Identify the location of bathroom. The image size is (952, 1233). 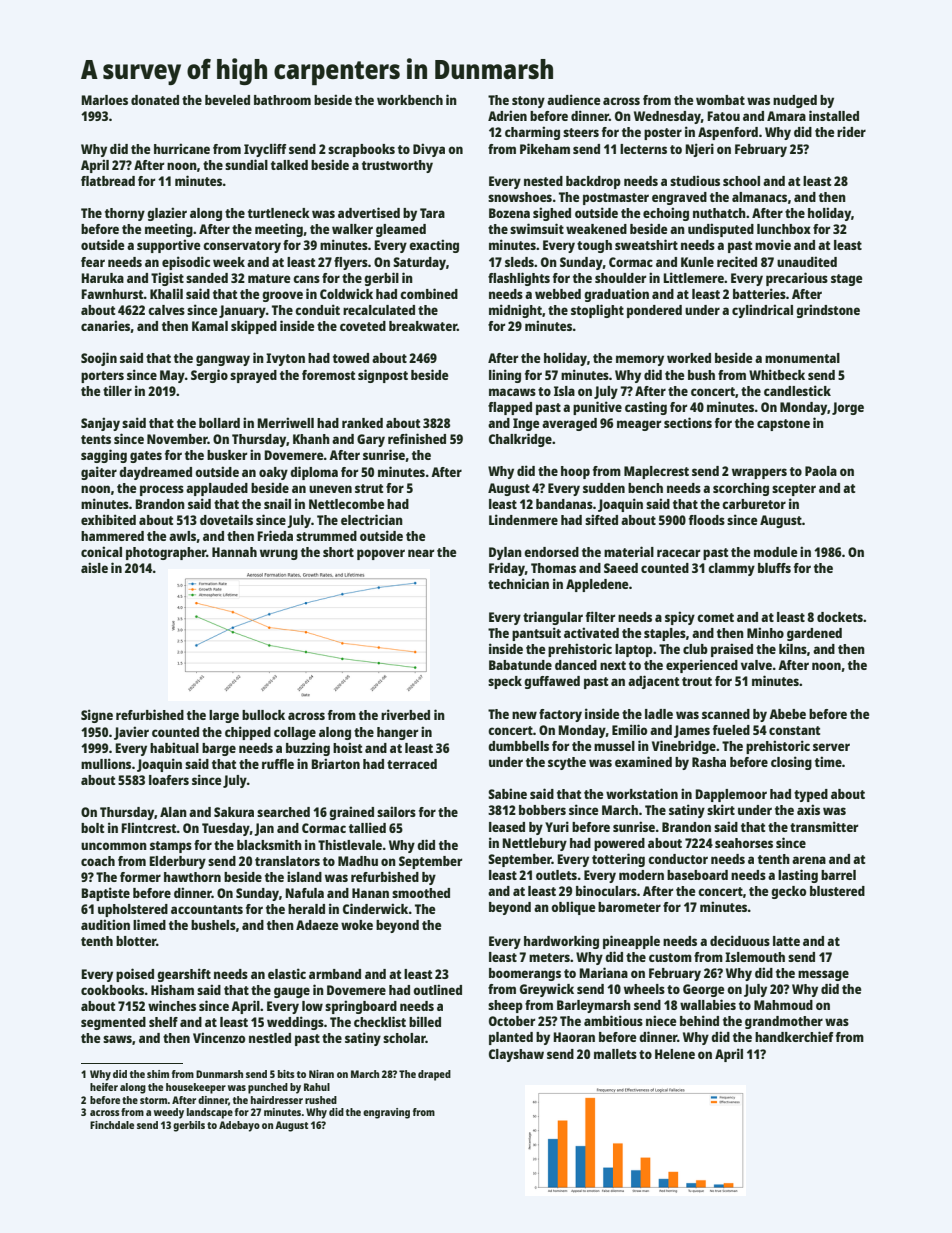
(282, 100).
